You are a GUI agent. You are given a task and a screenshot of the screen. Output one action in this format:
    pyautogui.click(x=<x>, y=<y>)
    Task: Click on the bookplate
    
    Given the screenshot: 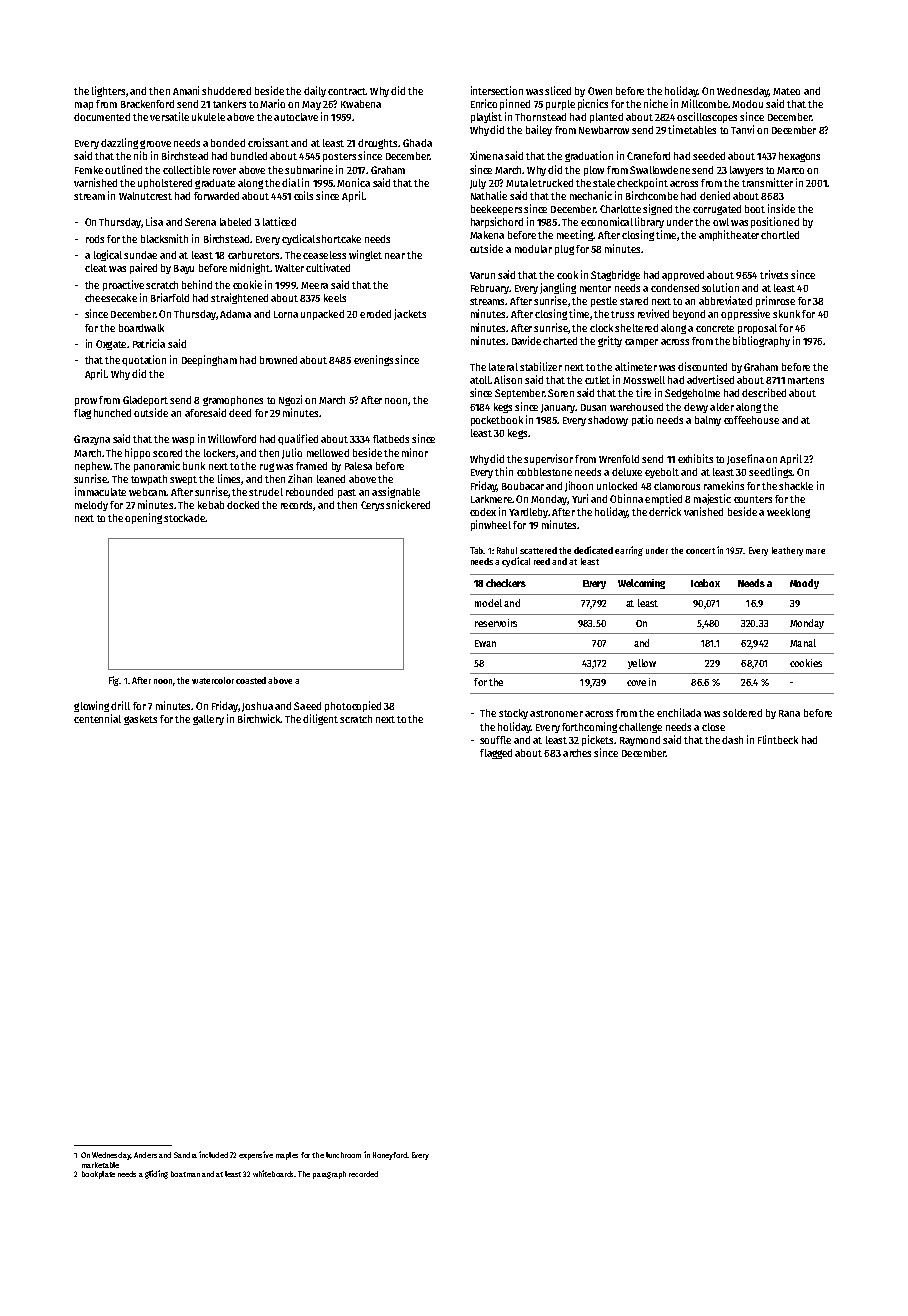 What is the action you would take?
    pyautogui.click(x=98, y=1175)
